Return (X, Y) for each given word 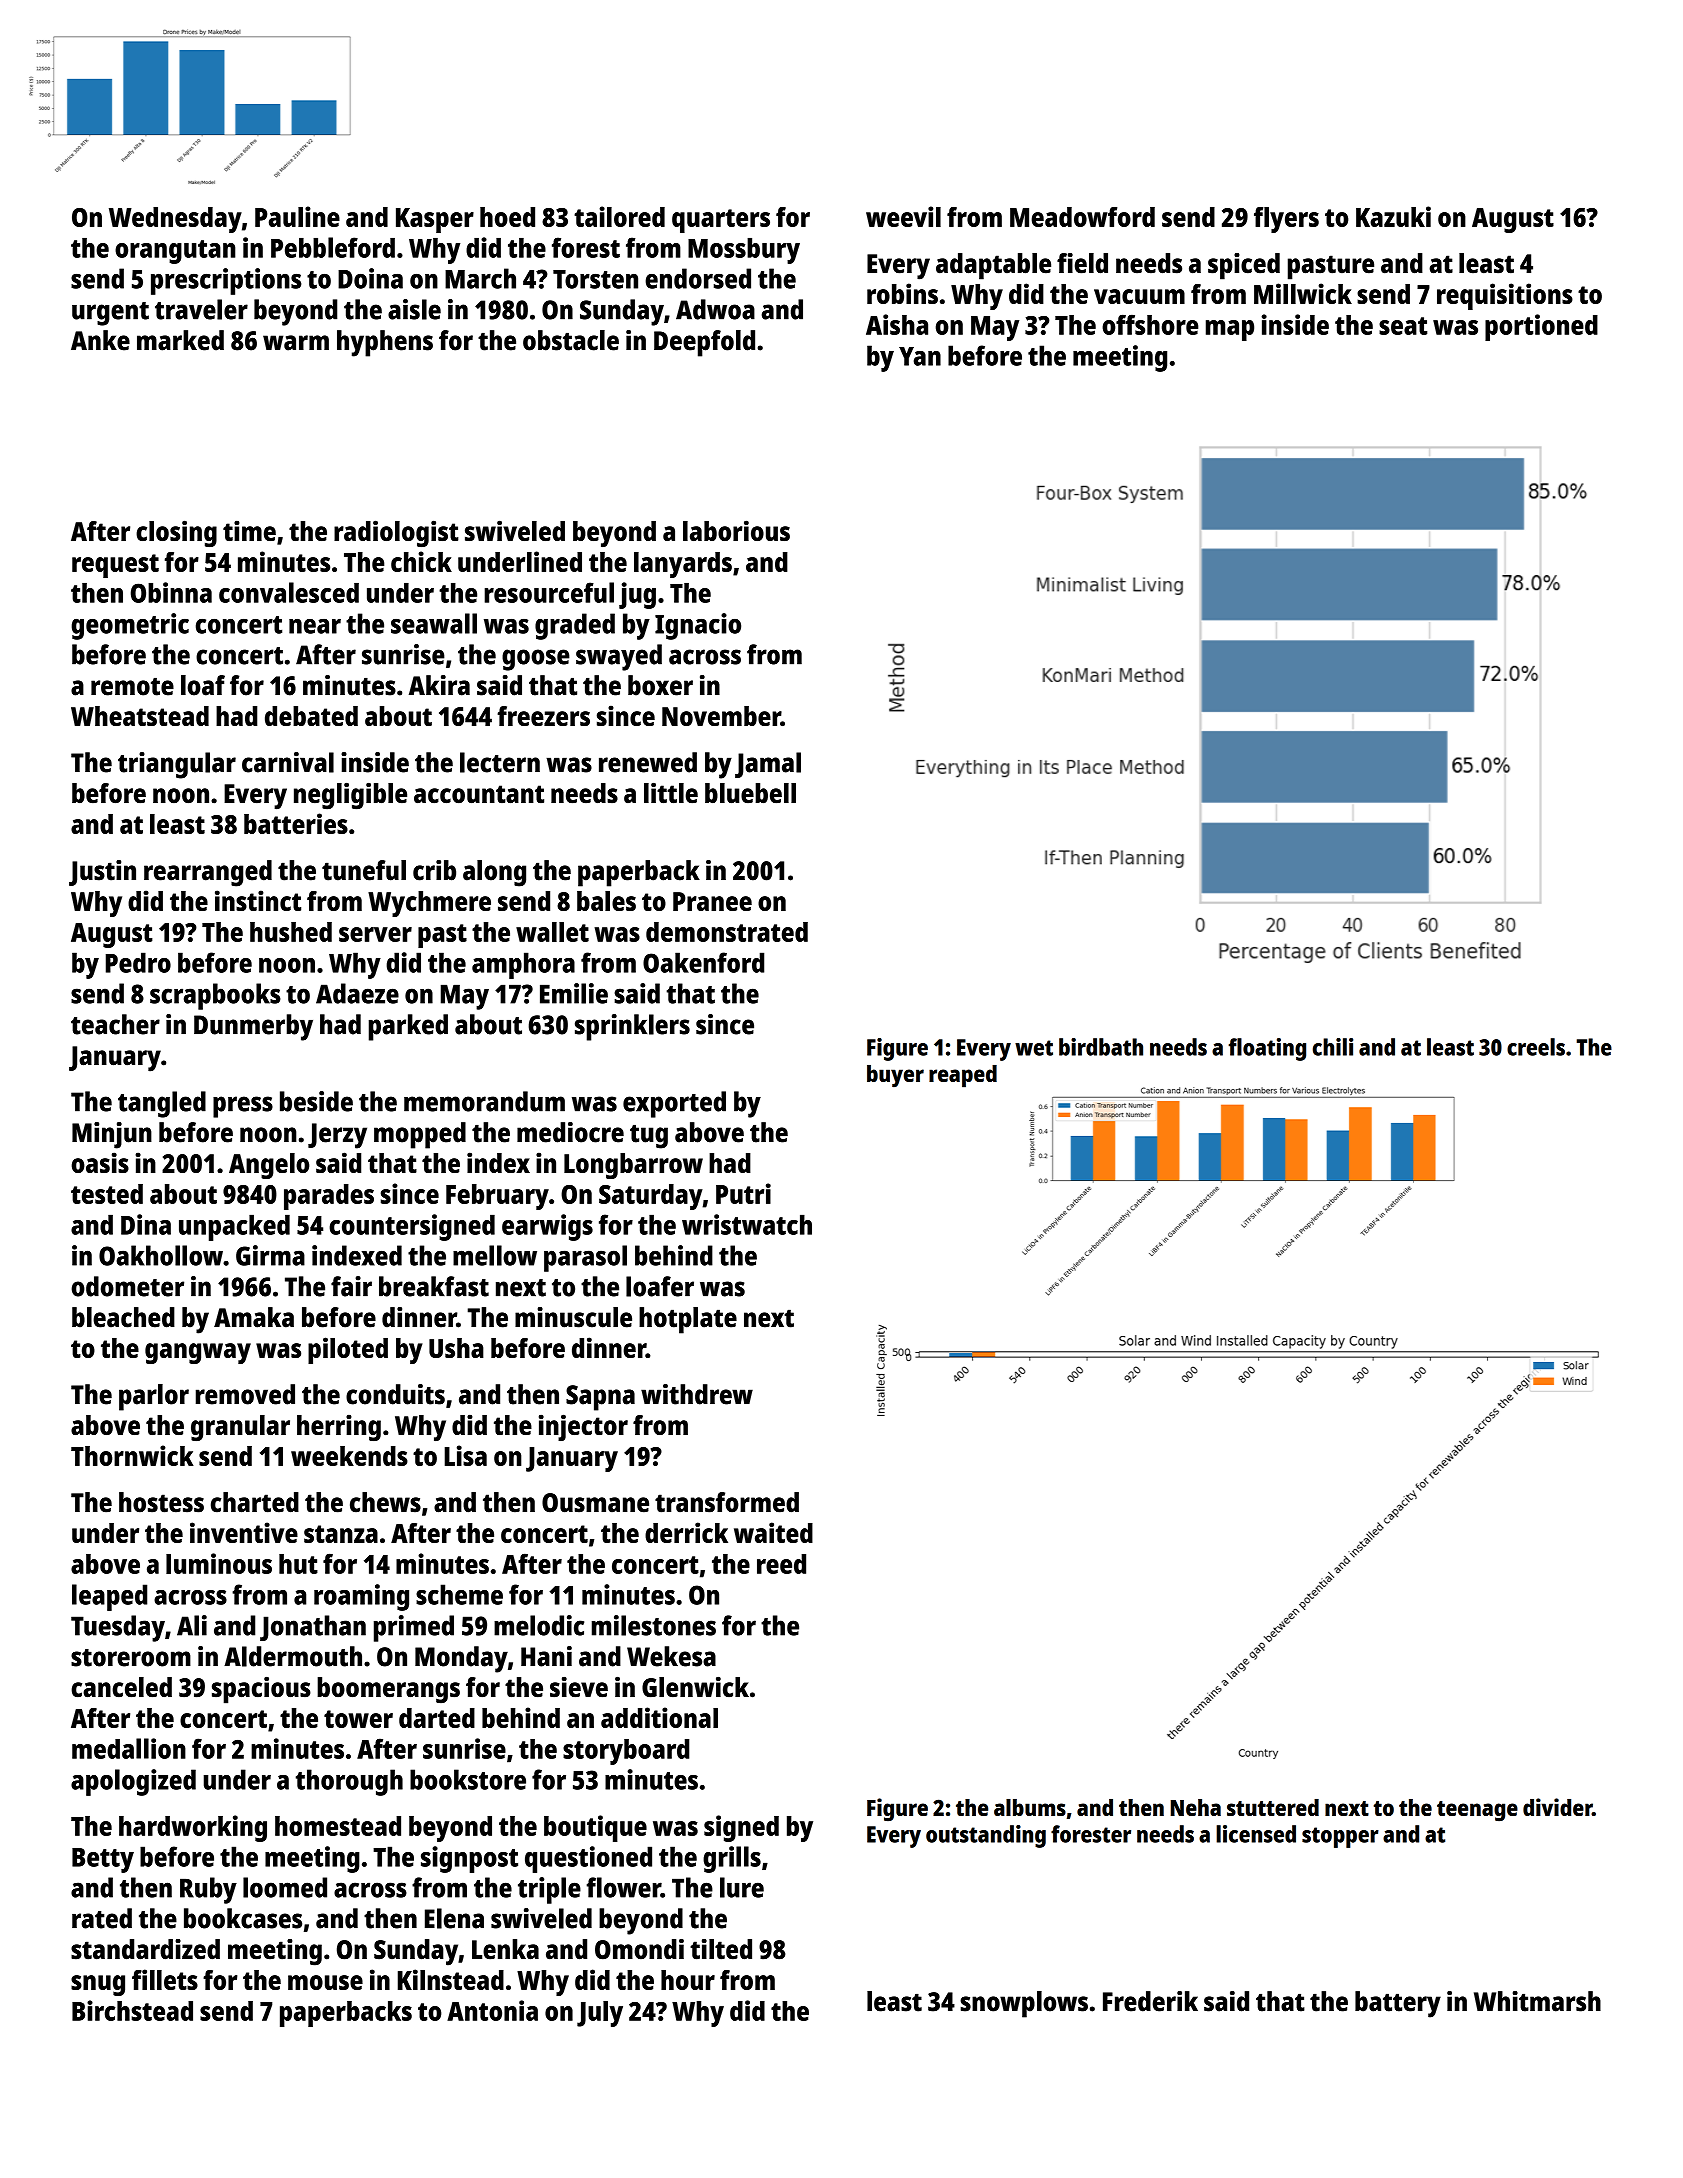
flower (624, 1887)
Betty (103, 1860)
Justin (102, 873)
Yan (920, 356)
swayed (619, 657)
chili (1333, 1047)
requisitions (1505, 296)
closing (176, 533)
